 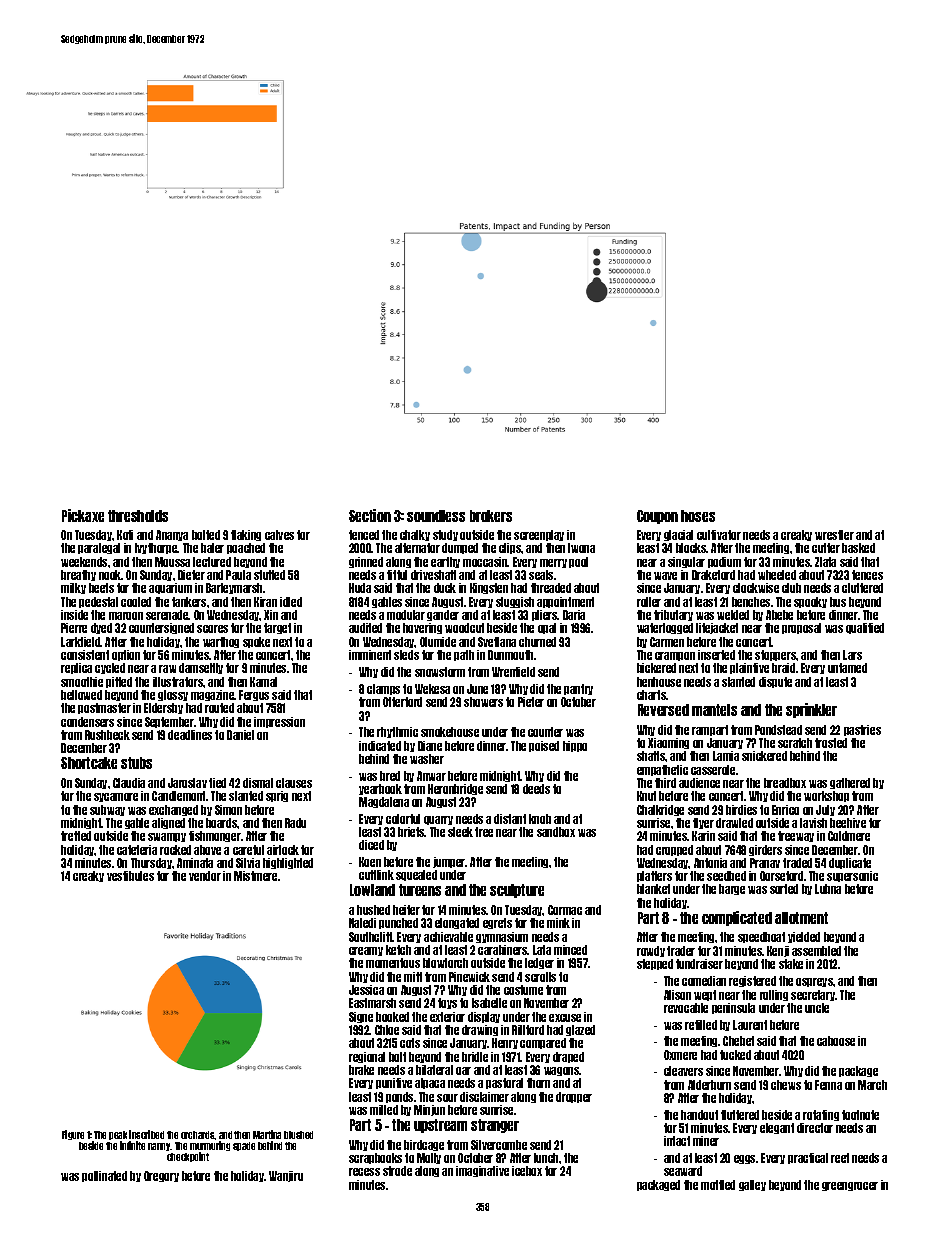 I want to click on Wanjiru, so click(x=286, y=1176).
